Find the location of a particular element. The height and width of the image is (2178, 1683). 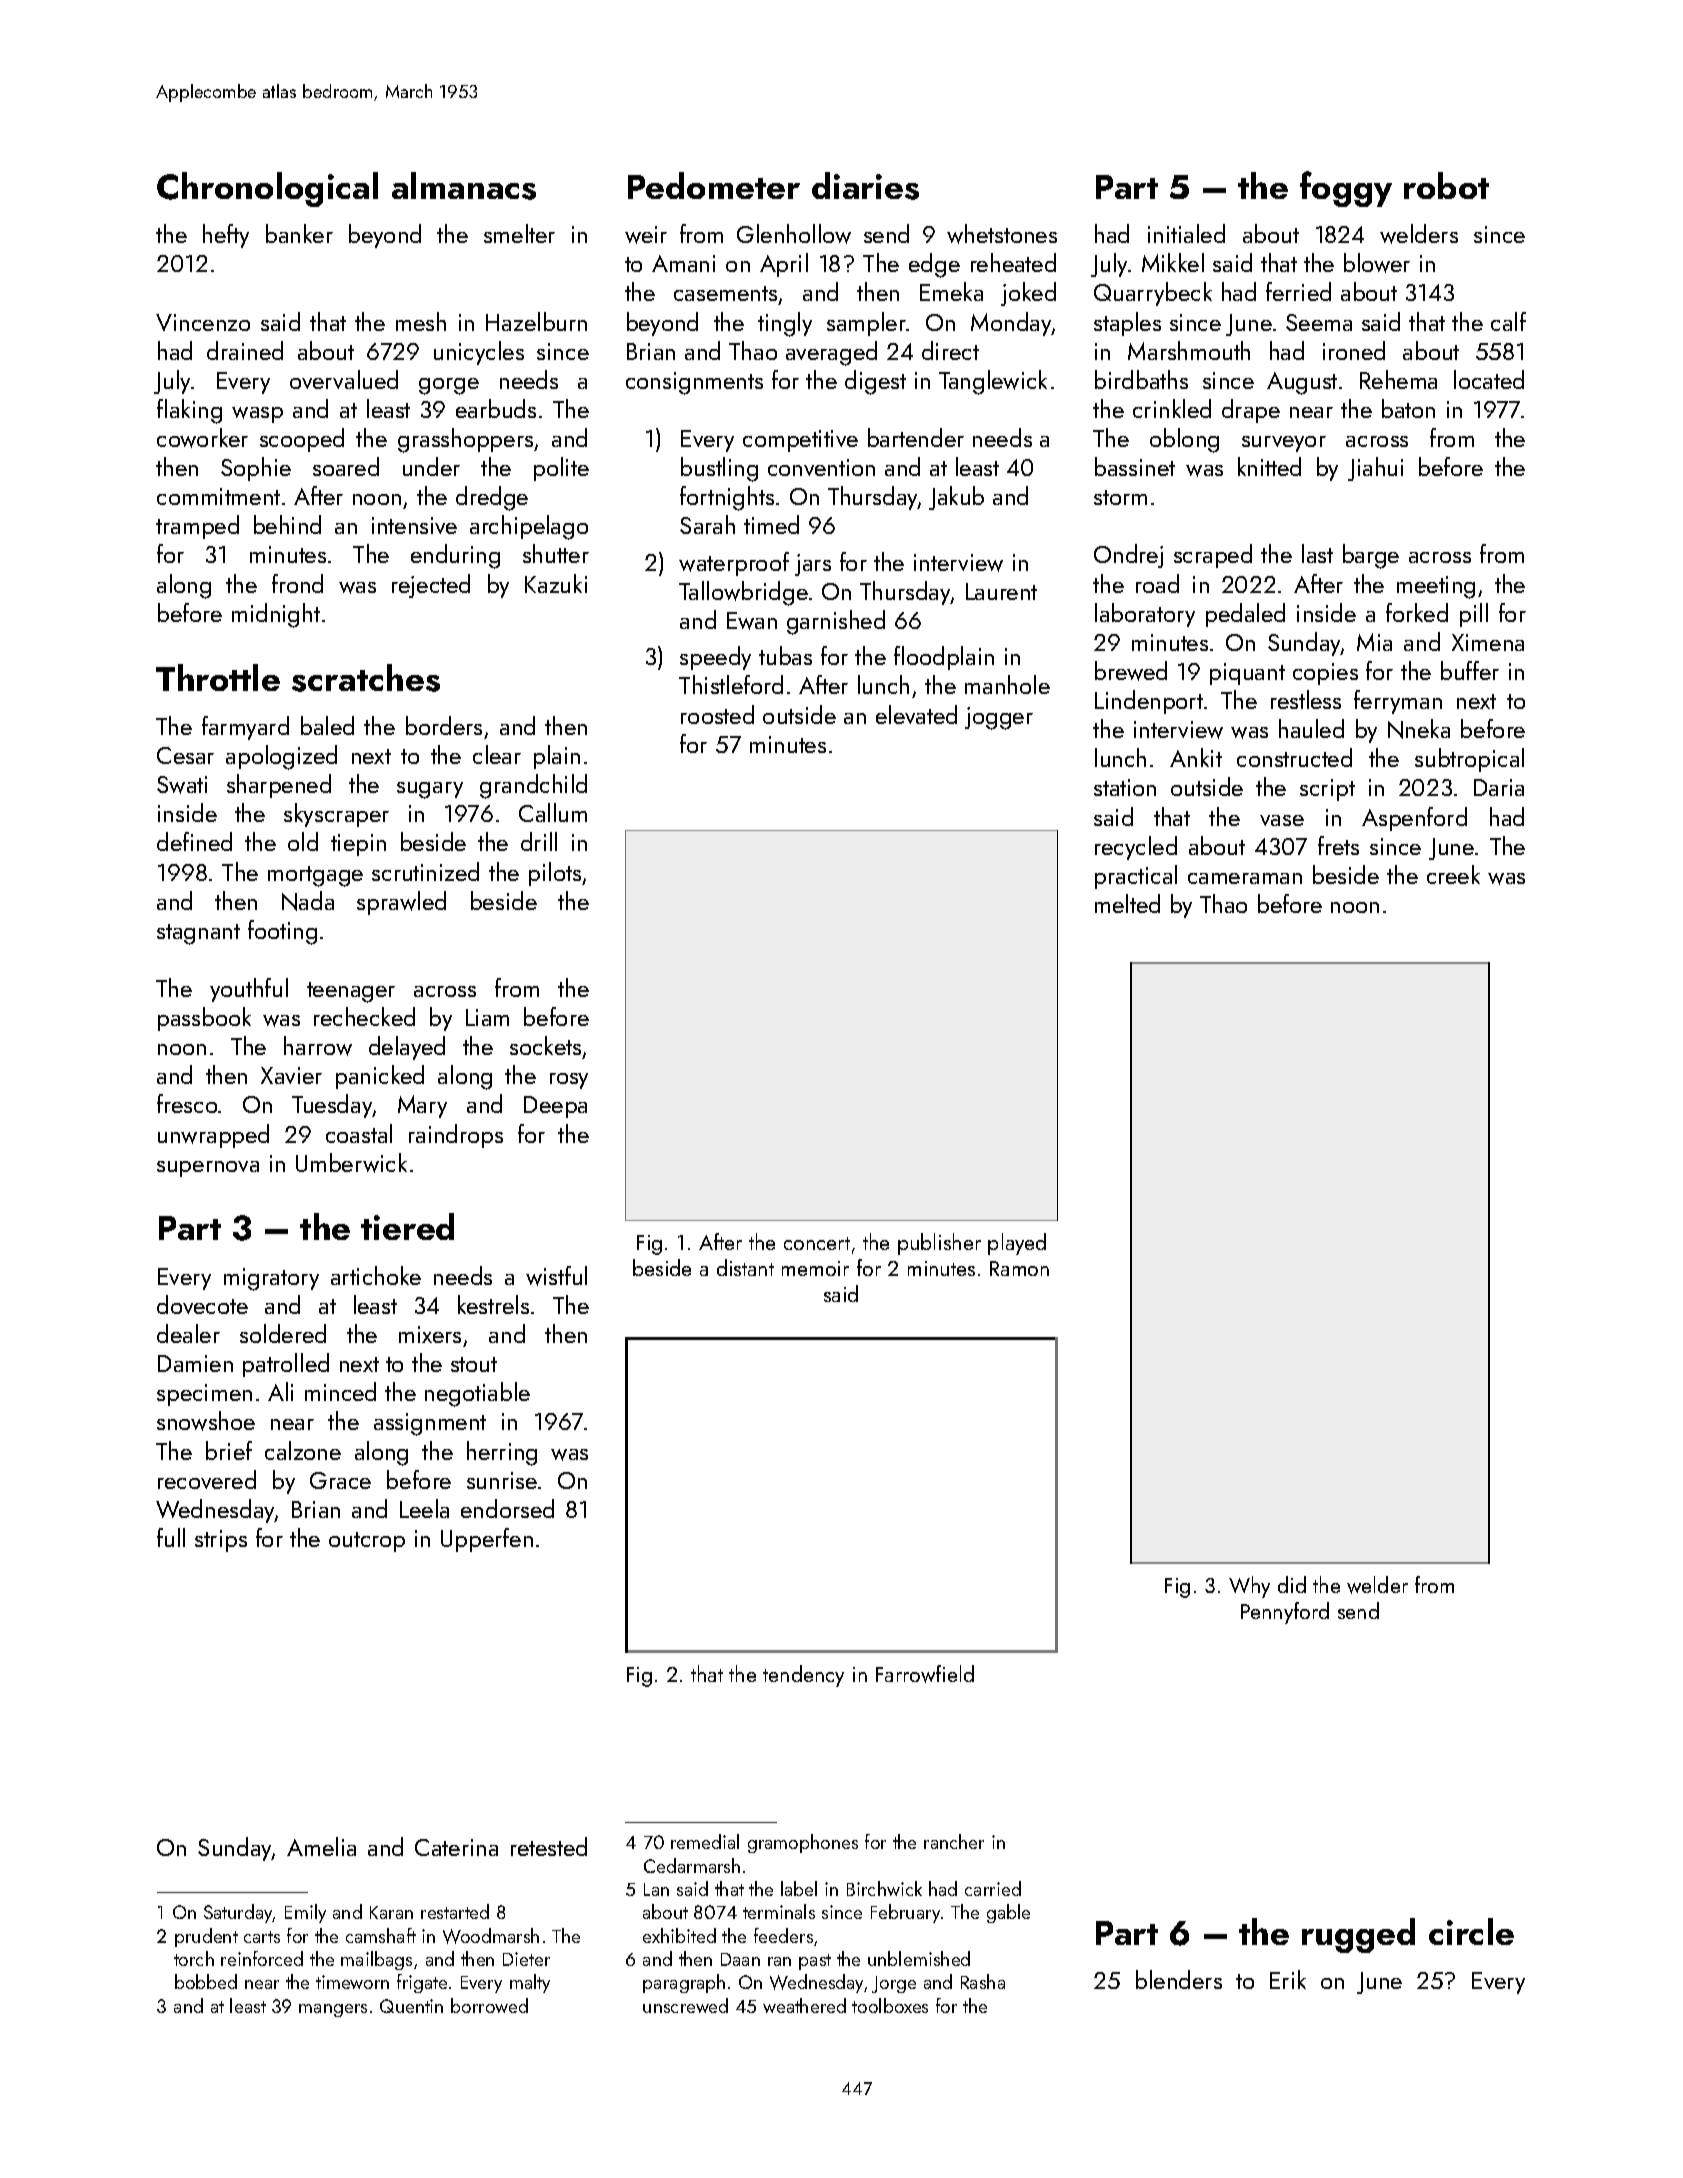

Birchwick is located at coordinates (884, 1888).
